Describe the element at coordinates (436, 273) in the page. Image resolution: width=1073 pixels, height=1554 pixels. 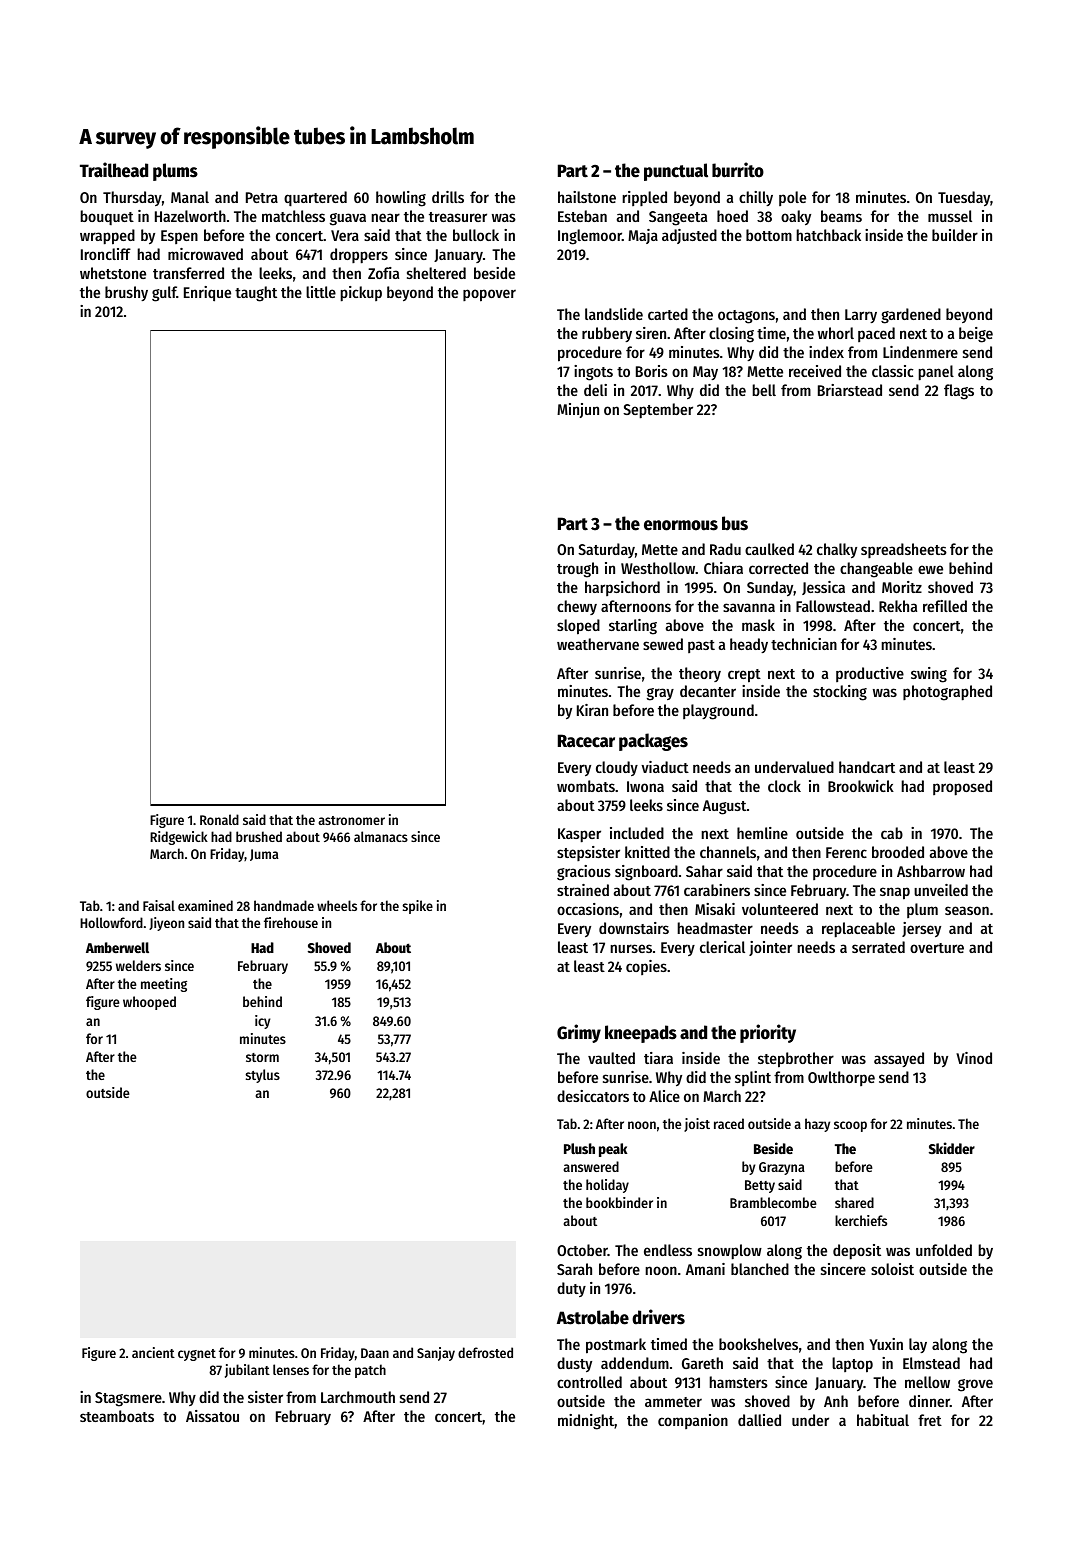
I see `sheltered` at that location.
